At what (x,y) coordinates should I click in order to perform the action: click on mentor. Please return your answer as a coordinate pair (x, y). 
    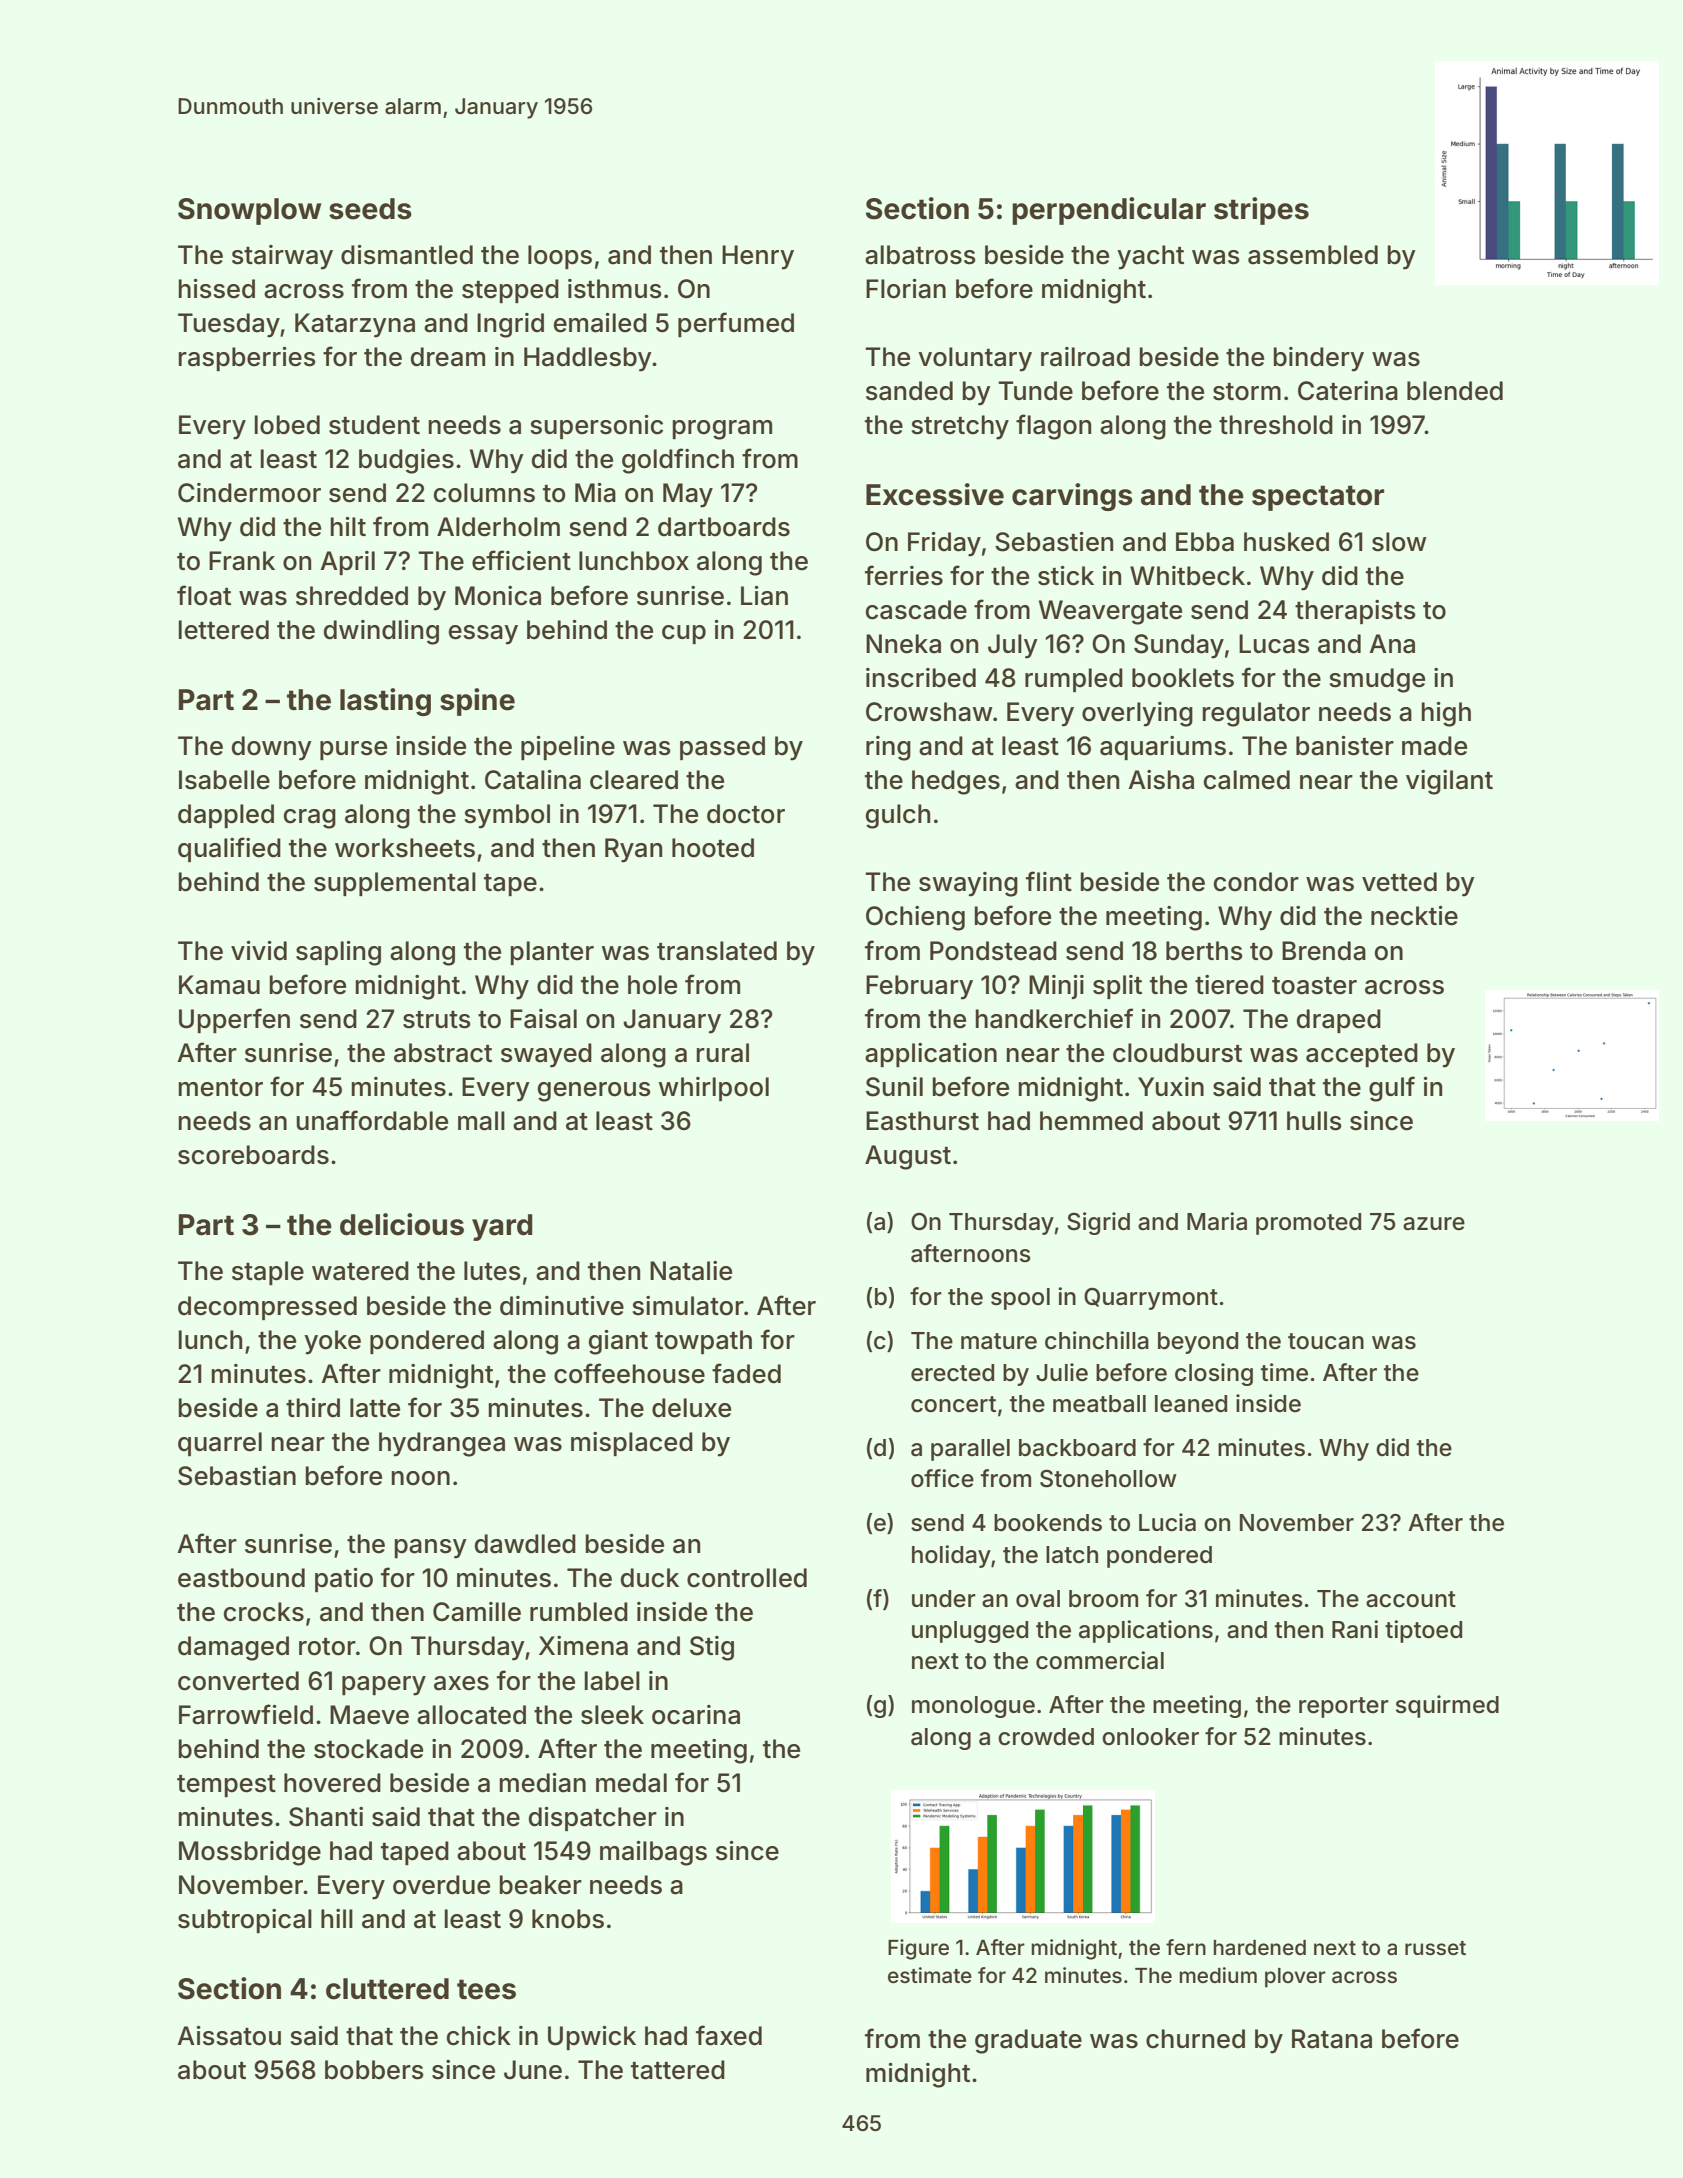
    Looking at the image, I should click on (220, 1088).
